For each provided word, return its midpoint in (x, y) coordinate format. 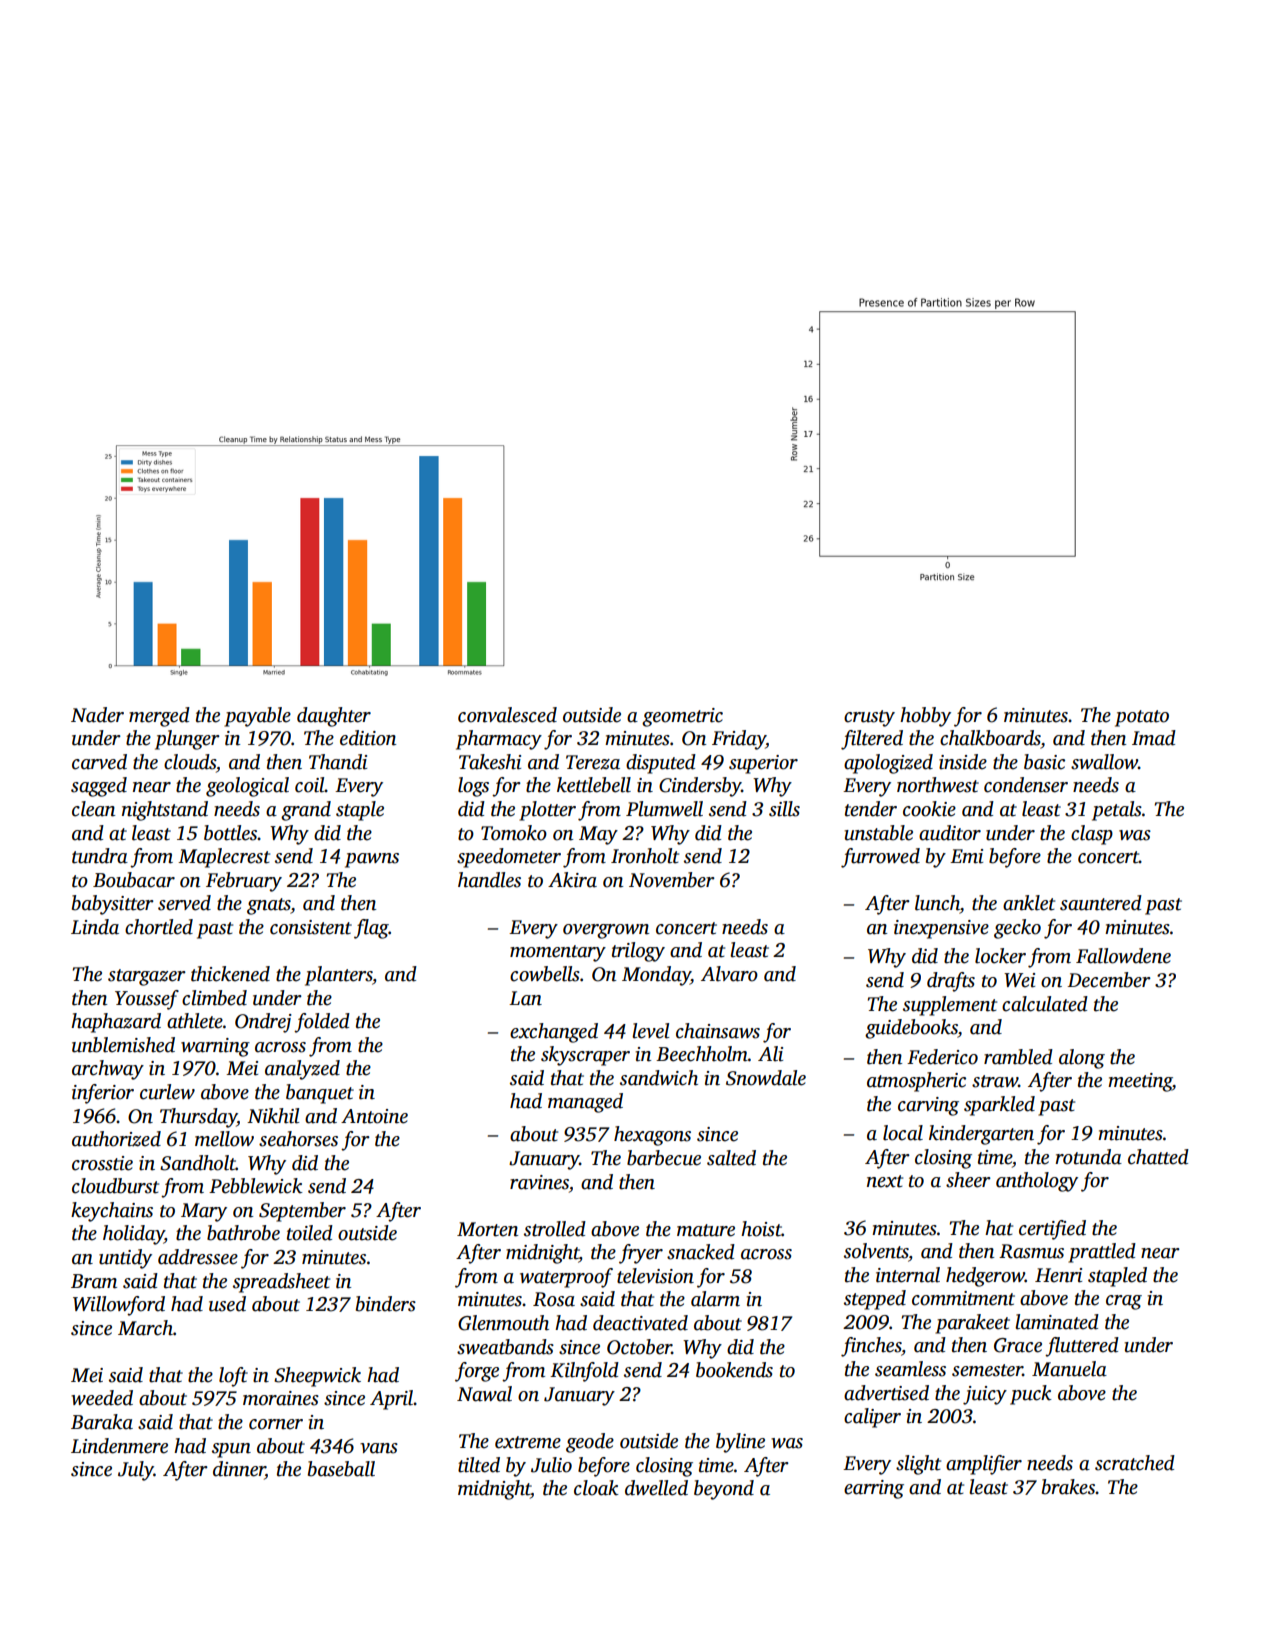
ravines (539, 1182)
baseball (341, 1469)
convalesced (507, 715)
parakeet (972, 1324)
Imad (1154, 738)
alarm (715, 1299)
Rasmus (1031, 1251)
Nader (97, 715)
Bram (94, 1281)
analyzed (302, 1070)
